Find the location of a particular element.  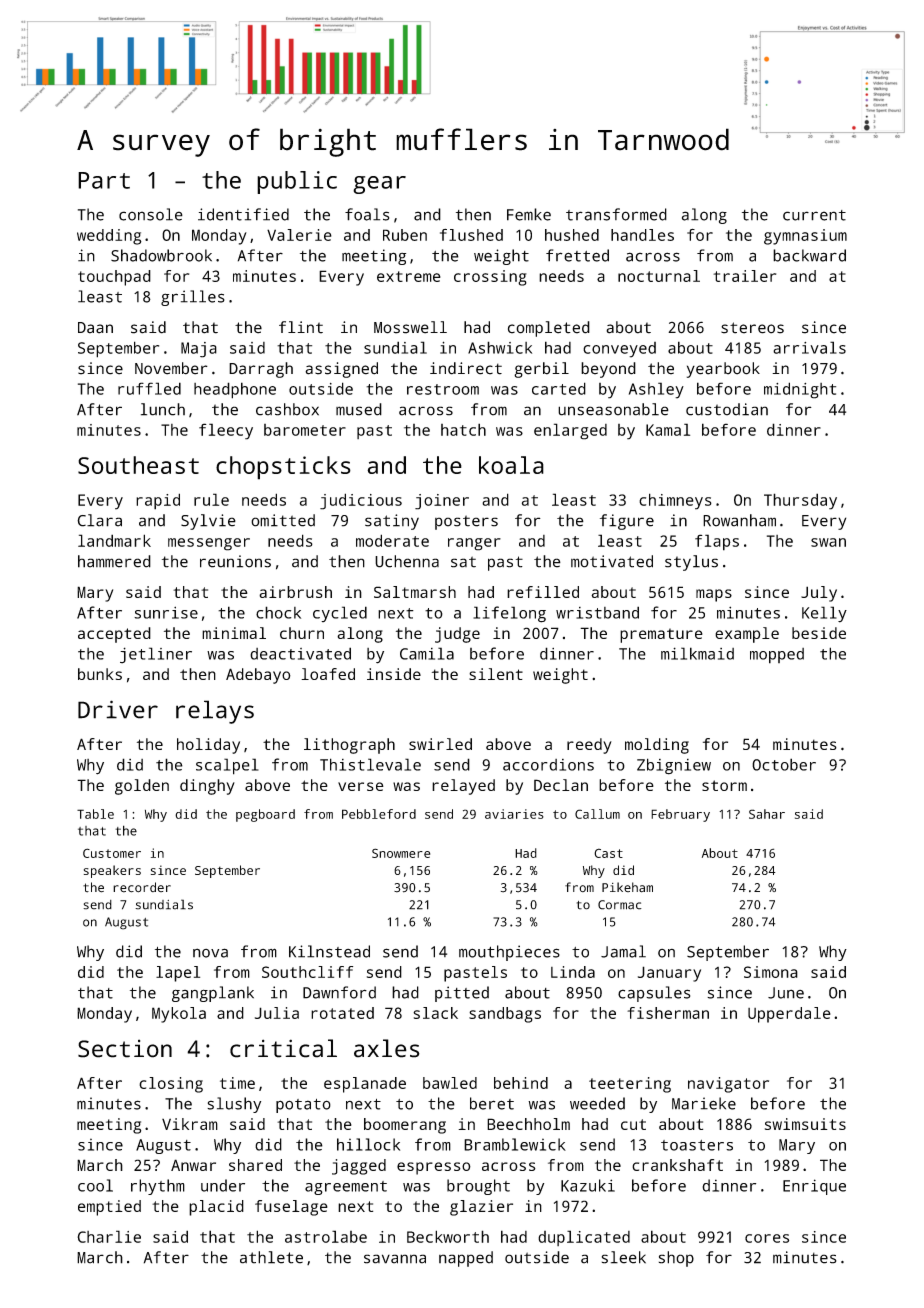

napped is located at coordinates (466, 1259).
